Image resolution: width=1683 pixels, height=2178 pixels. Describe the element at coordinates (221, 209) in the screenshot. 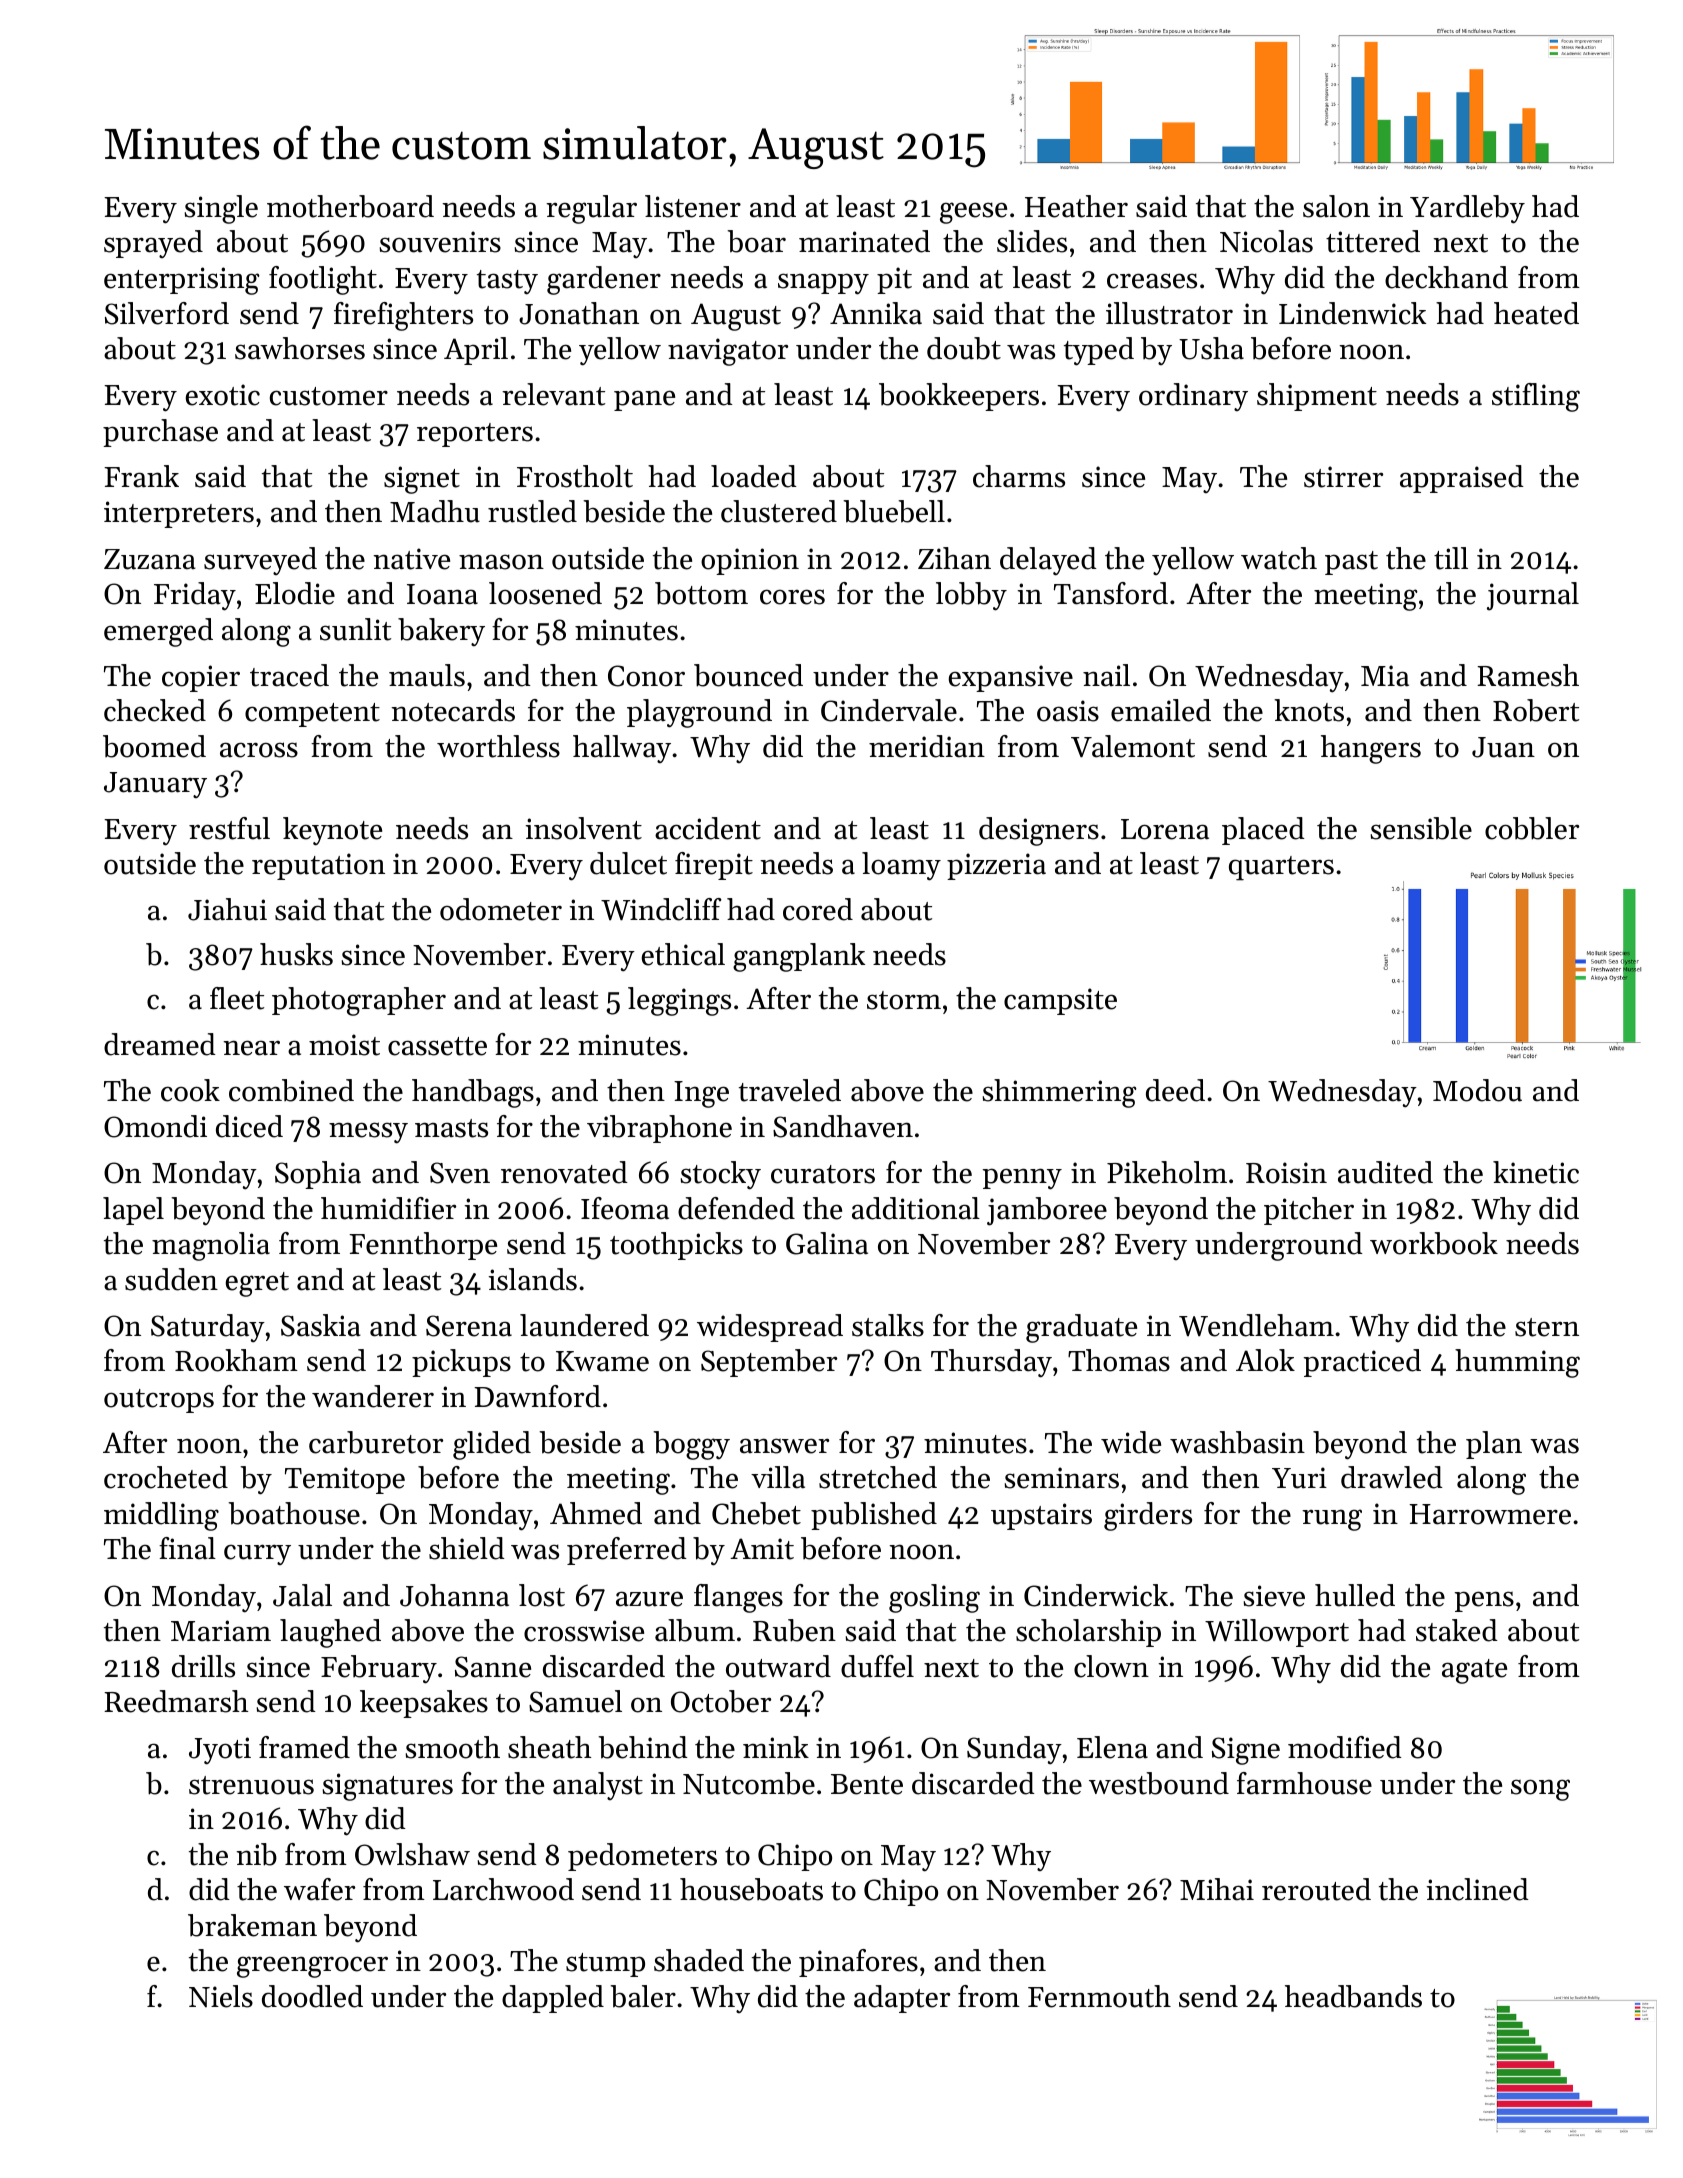

I see `single` at that location.
